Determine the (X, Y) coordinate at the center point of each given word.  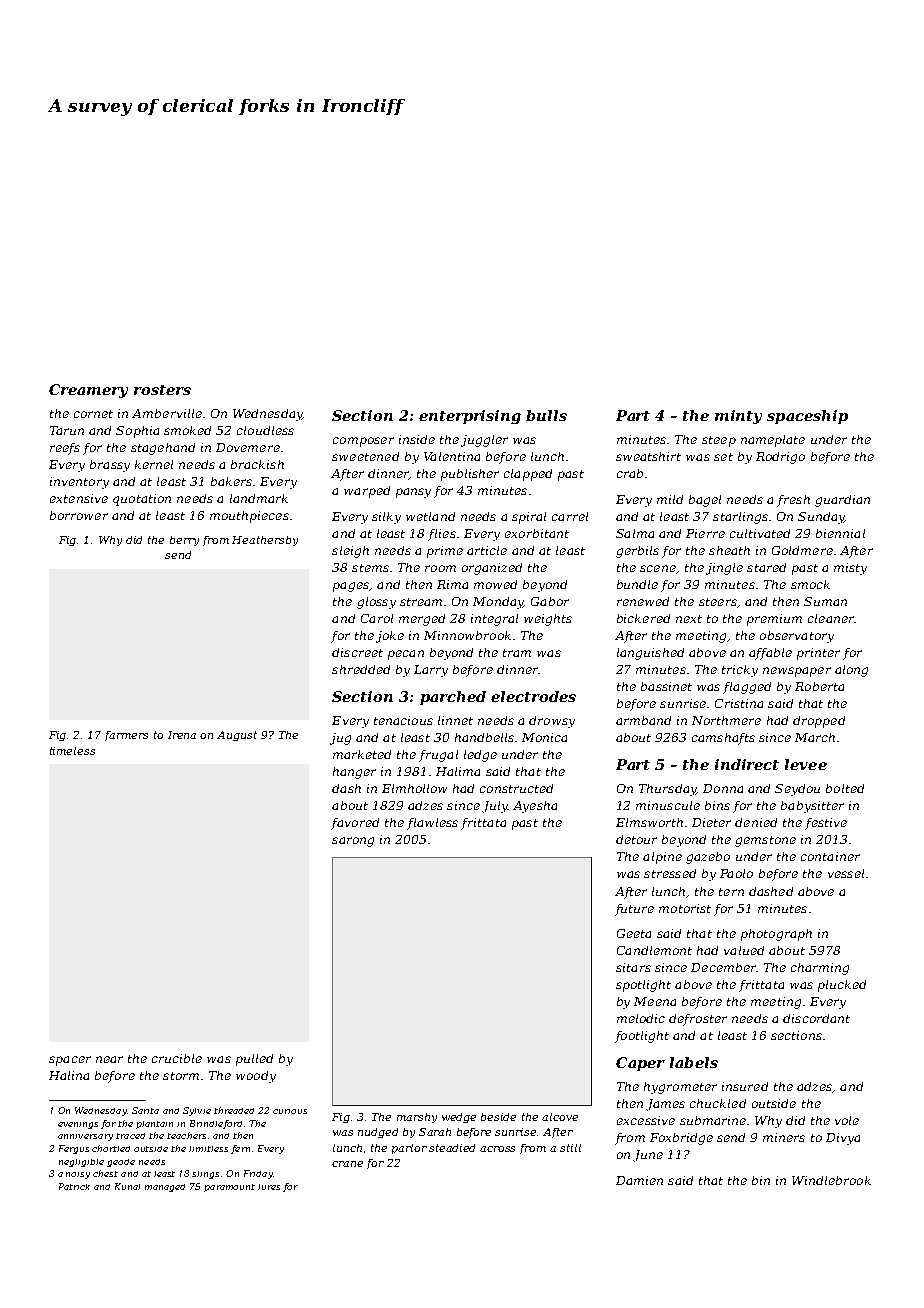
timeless (72, 751)
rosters (162, 390)
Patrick (74, 1186)
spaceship (807, 417)
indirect (747, 764)
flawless (432, 824)
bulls (546, 415)
